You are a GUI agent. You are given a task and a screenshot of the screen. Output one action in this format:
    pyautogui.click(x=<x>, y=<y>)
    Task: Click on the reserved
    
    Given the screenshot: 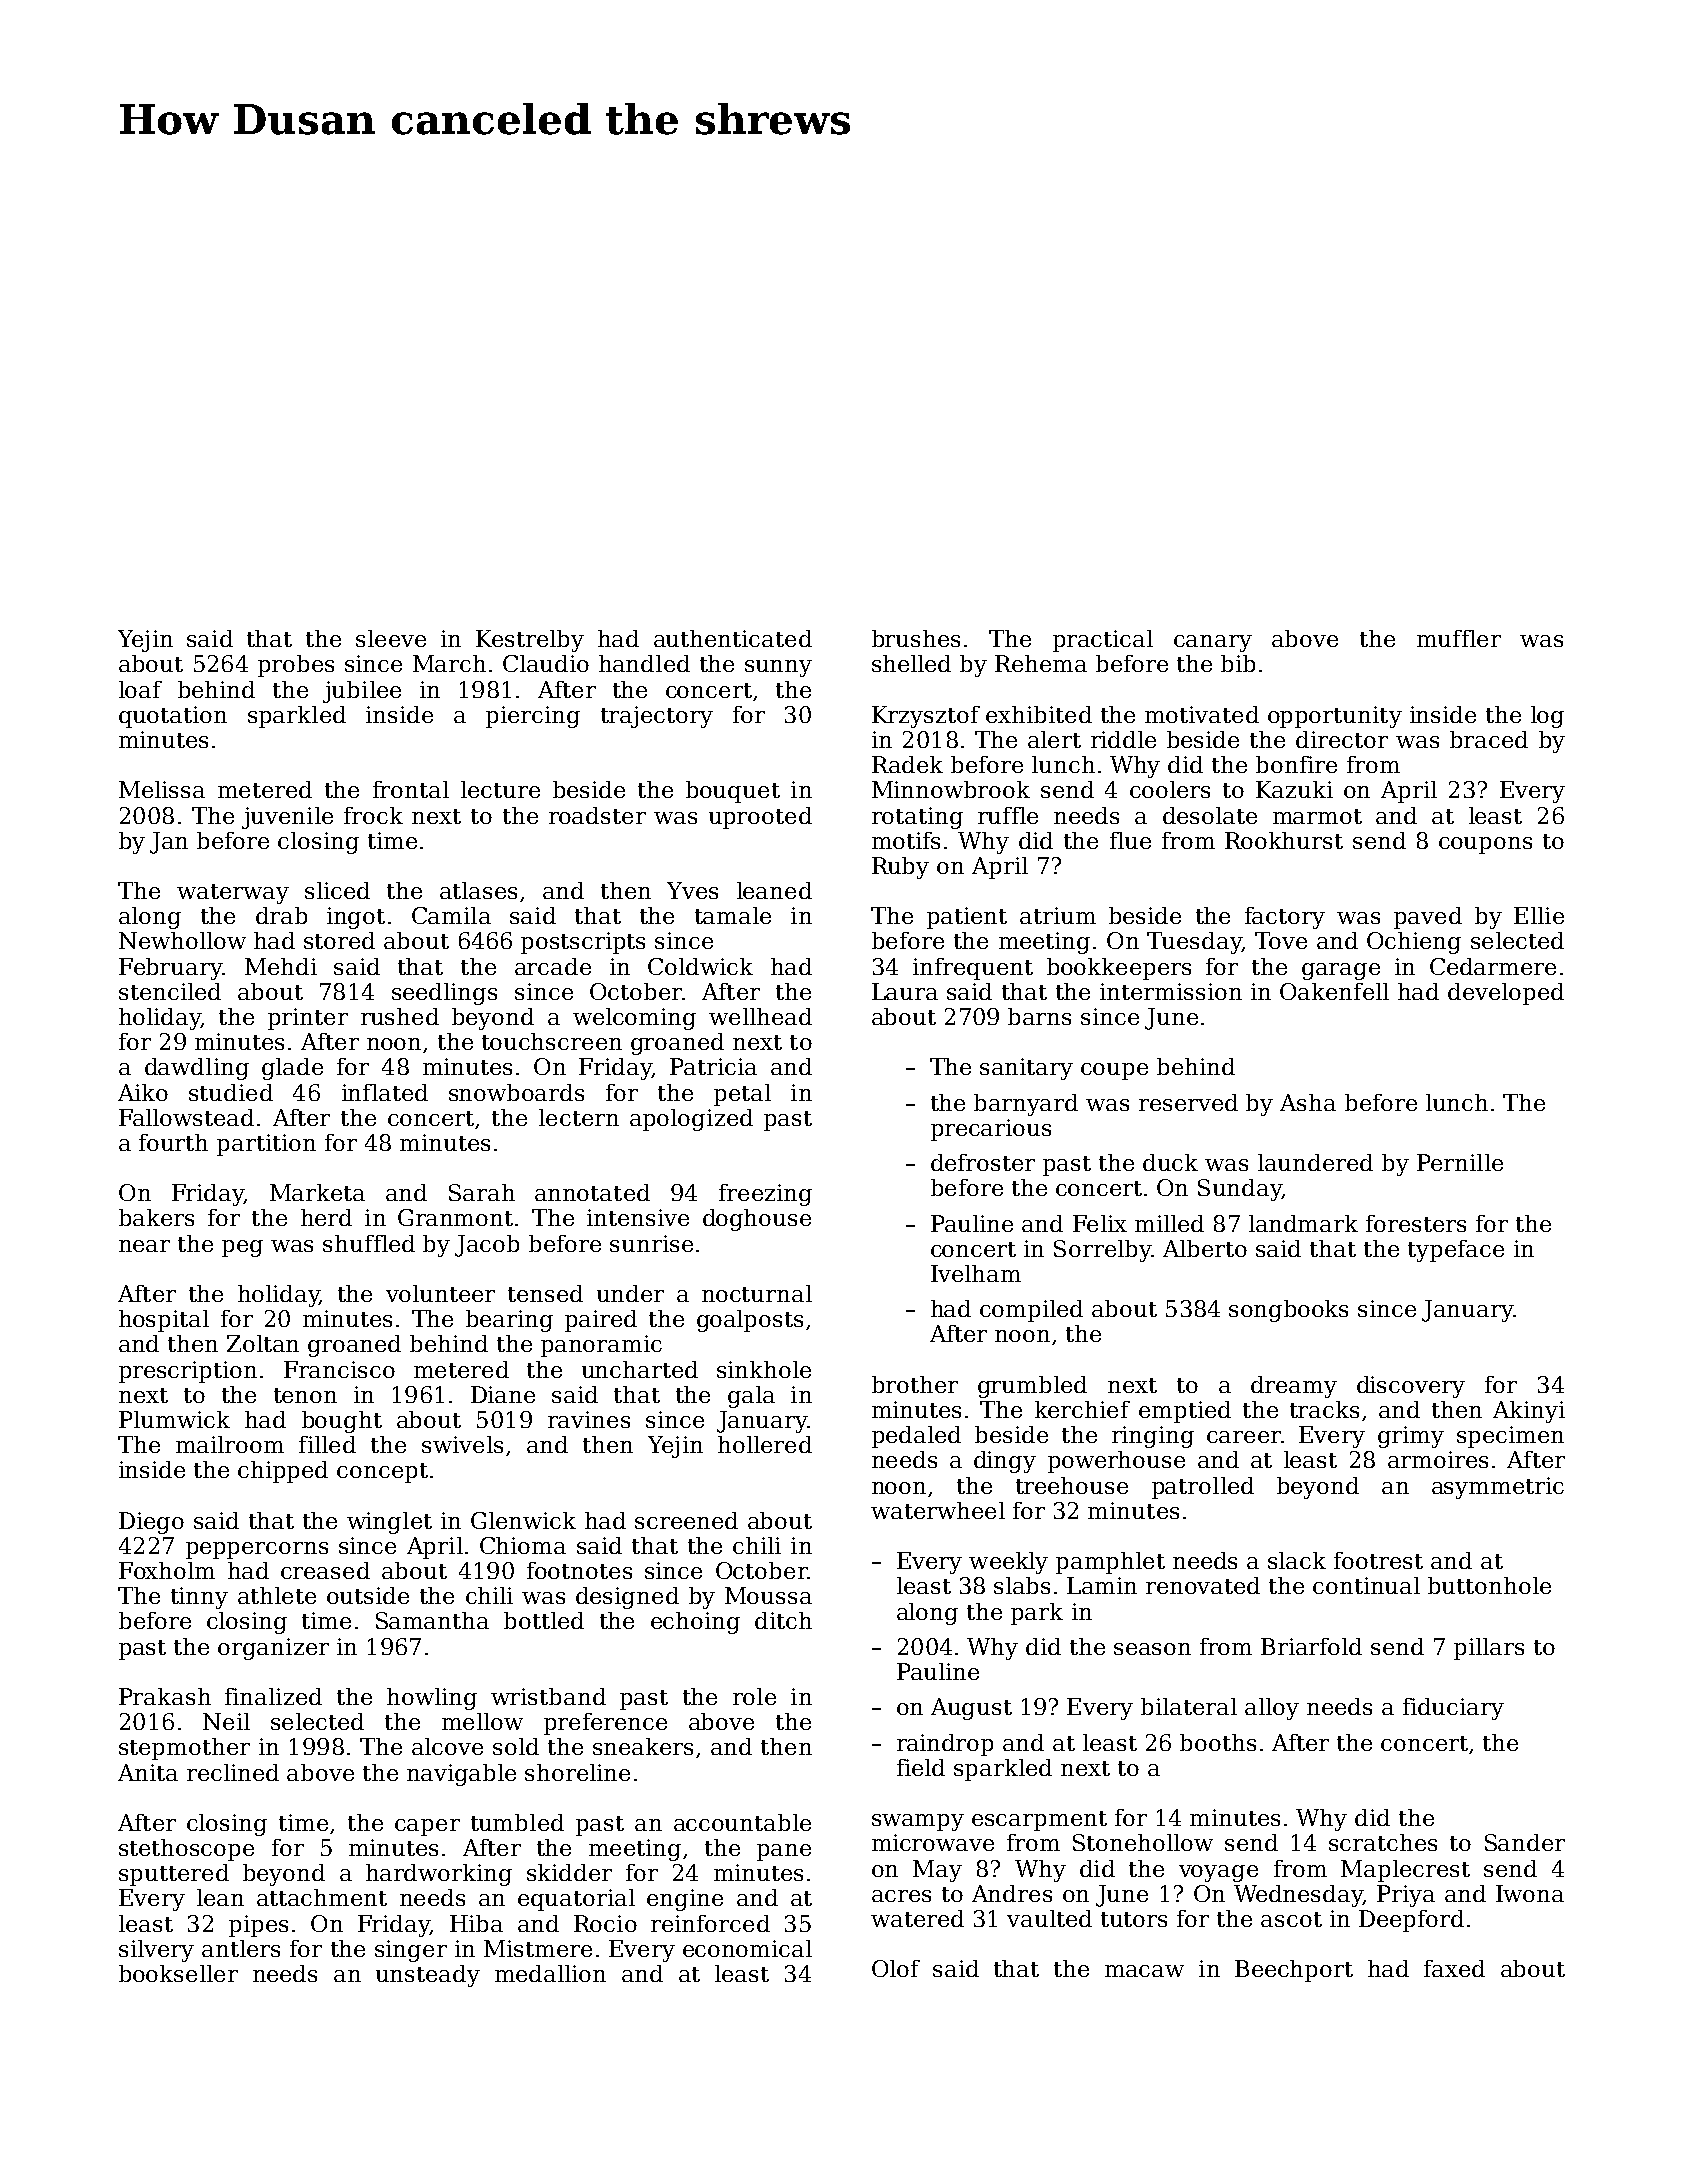 What is the action you would take?
    pyautogui.click(x=1188, y=1102)
